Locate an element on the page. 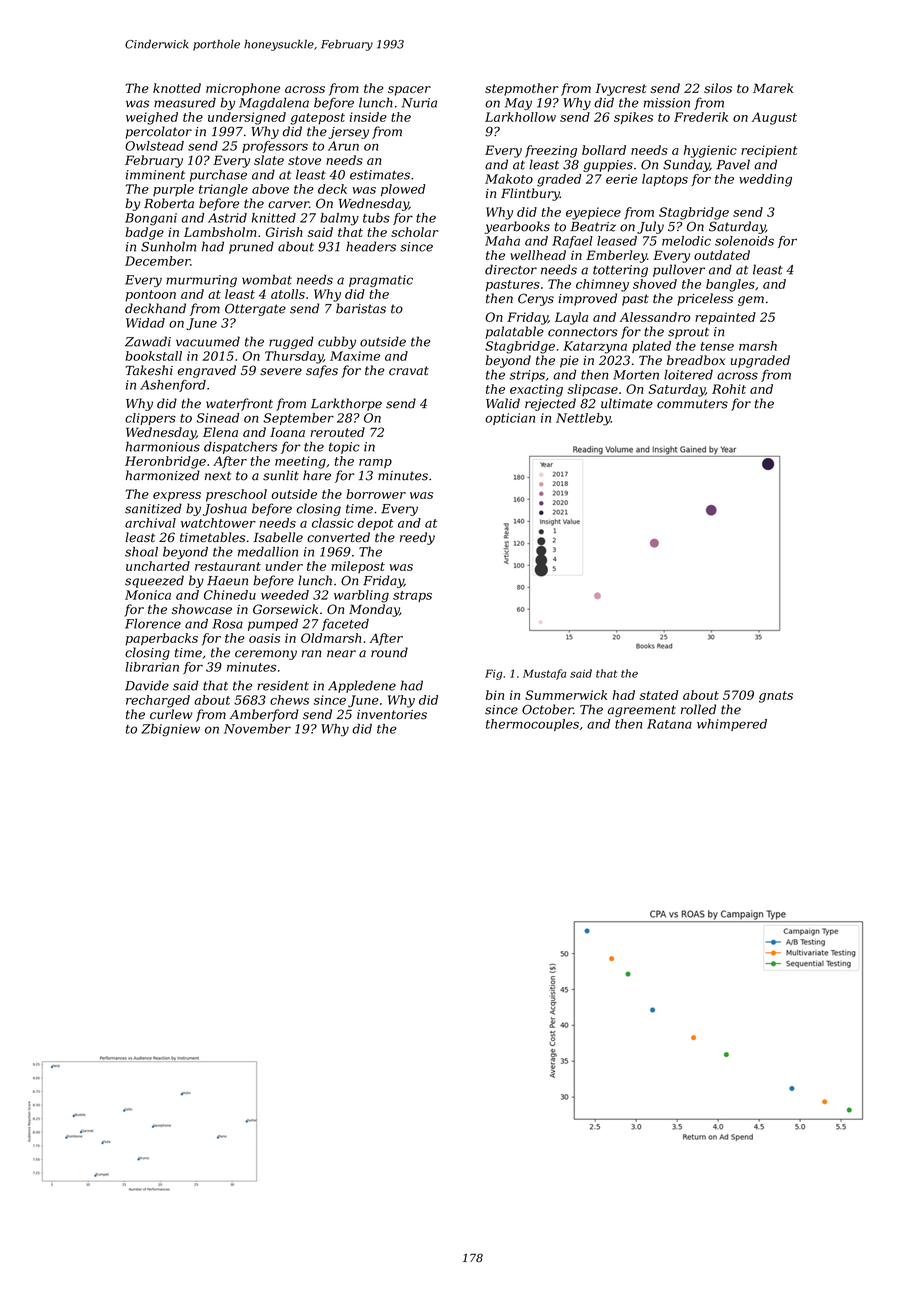 The height and width of the page is (1314, 924). Rohit is located at coordinates (729, 389).
